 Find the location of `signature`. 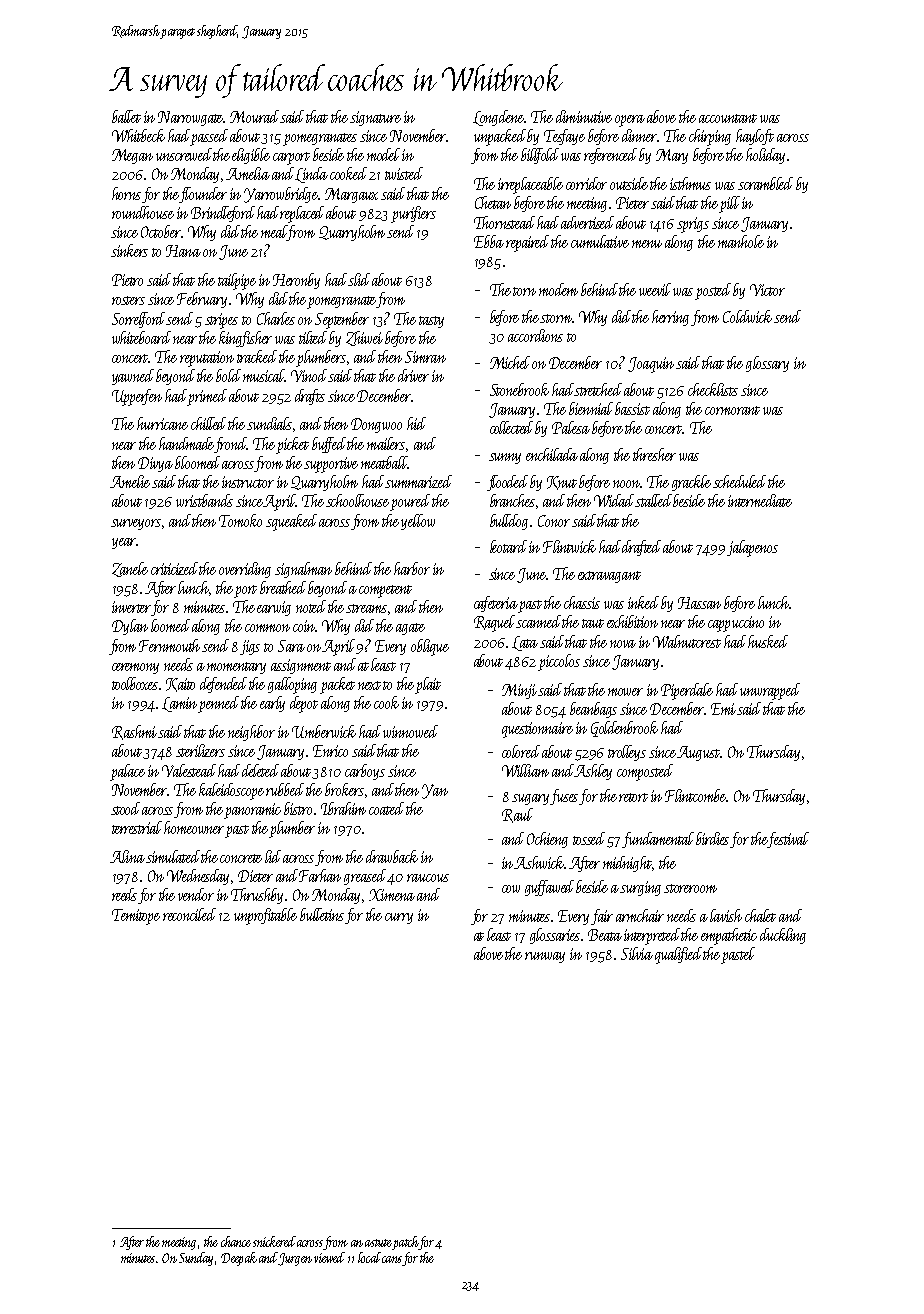

signature is located at coordinates (375, 118).
